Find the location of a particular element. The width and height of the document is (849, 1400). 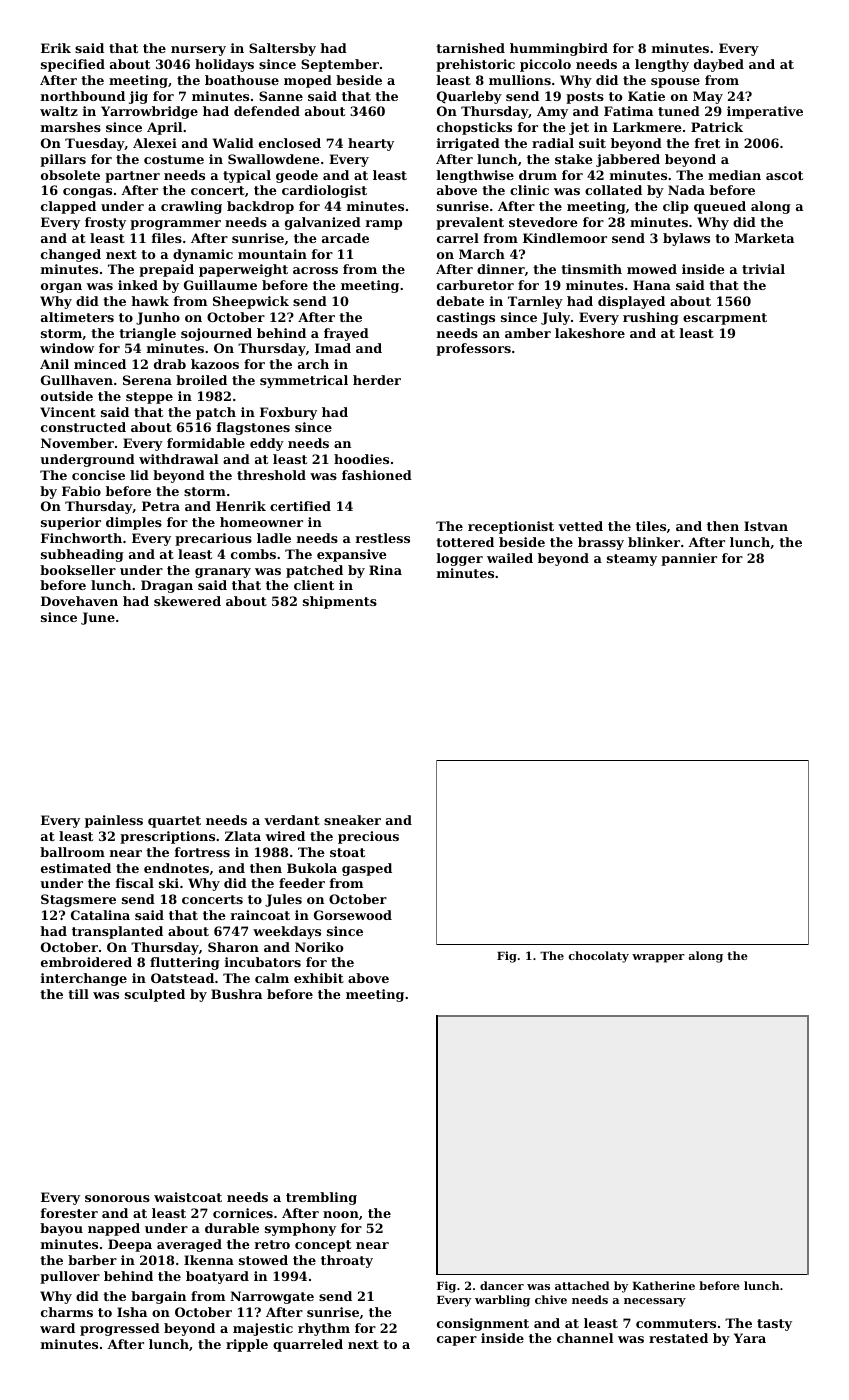

wrapper is located at coordinates (658, 958).
